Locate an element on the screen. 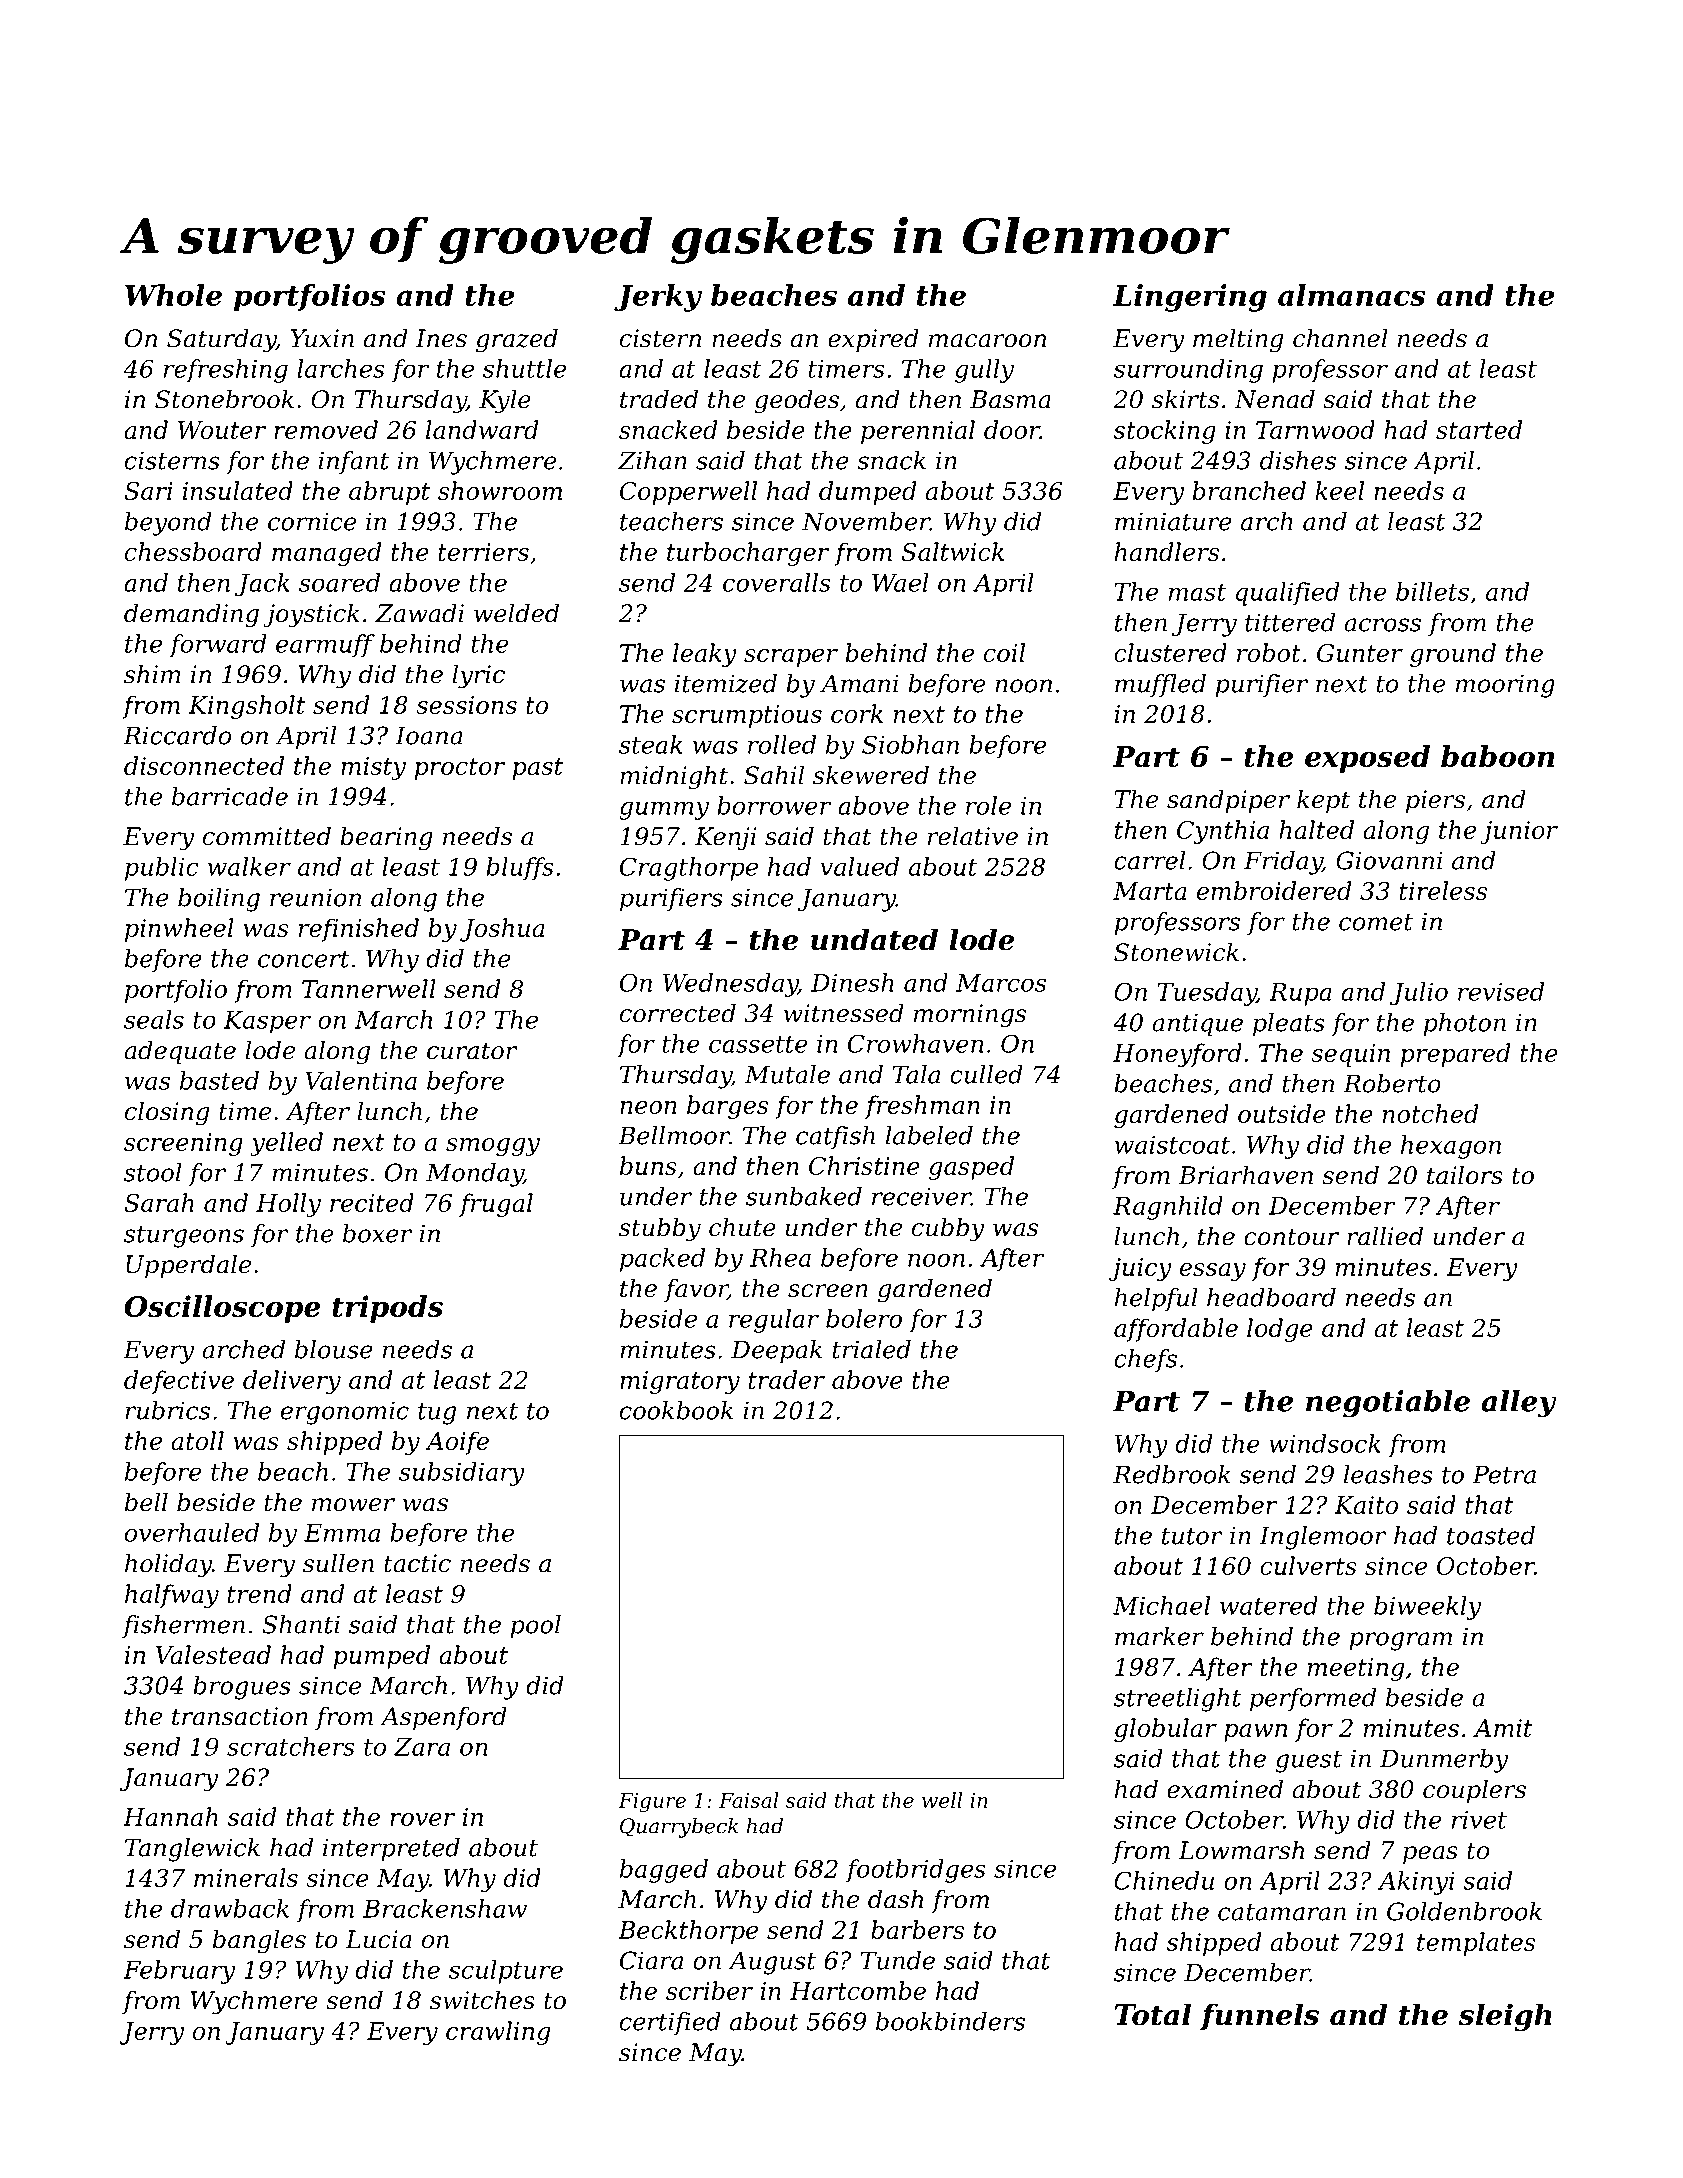 The height and width of the screenshot is (2178, 1683). comet is located at coordinates (1376, 922).
